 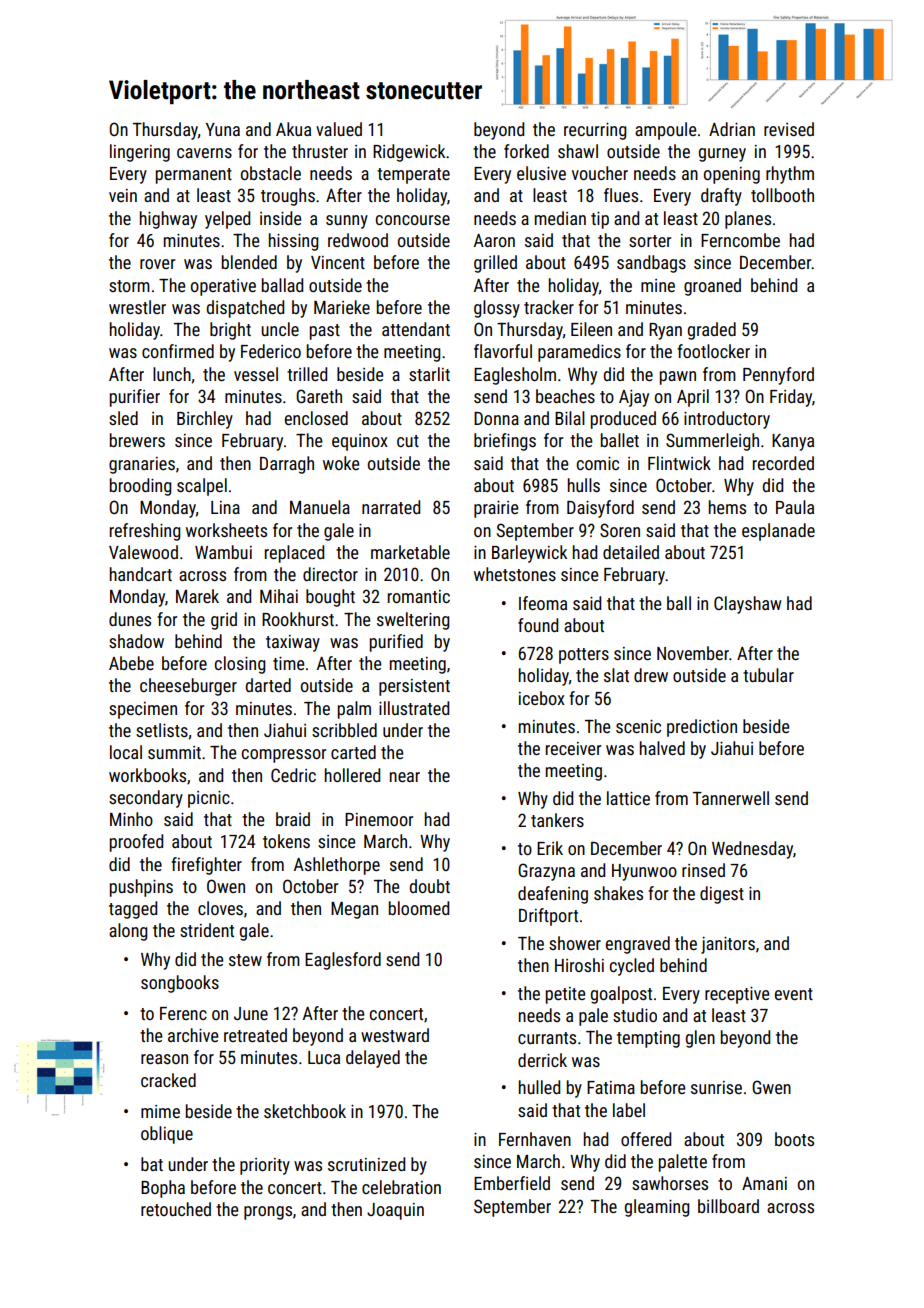 I want to click on receiver, so click(x=573, y=748).
